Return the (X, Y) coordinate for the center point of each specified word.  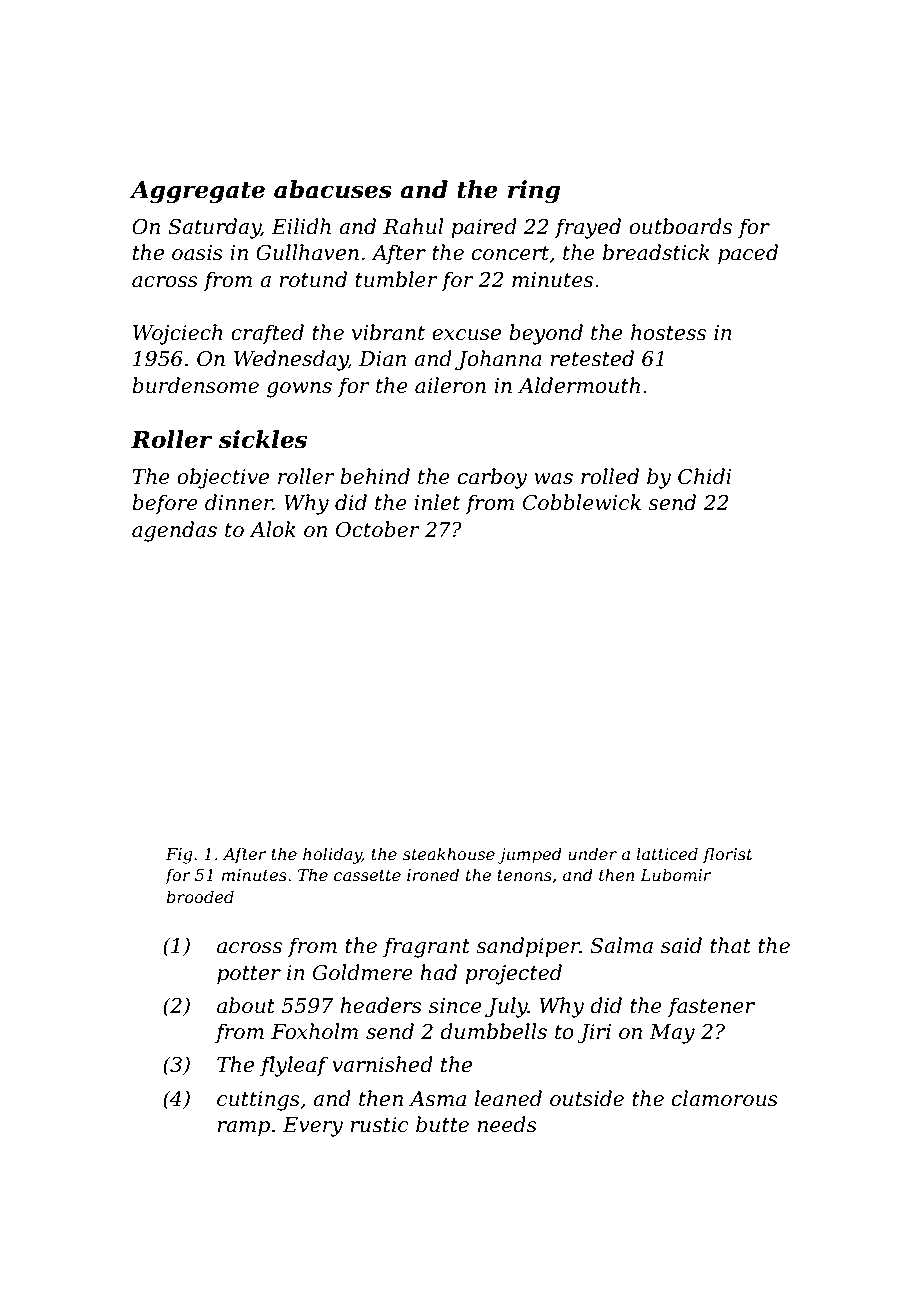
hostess (668, 332)
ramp (244, 1128)
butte (442, 1124)
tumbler (396, 279)
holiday (332, 855)
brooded (200, 896)
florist (728, 855)
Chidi (704, 476)
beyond (546, 334)
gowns (299, 390)
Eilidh (301, 226)
